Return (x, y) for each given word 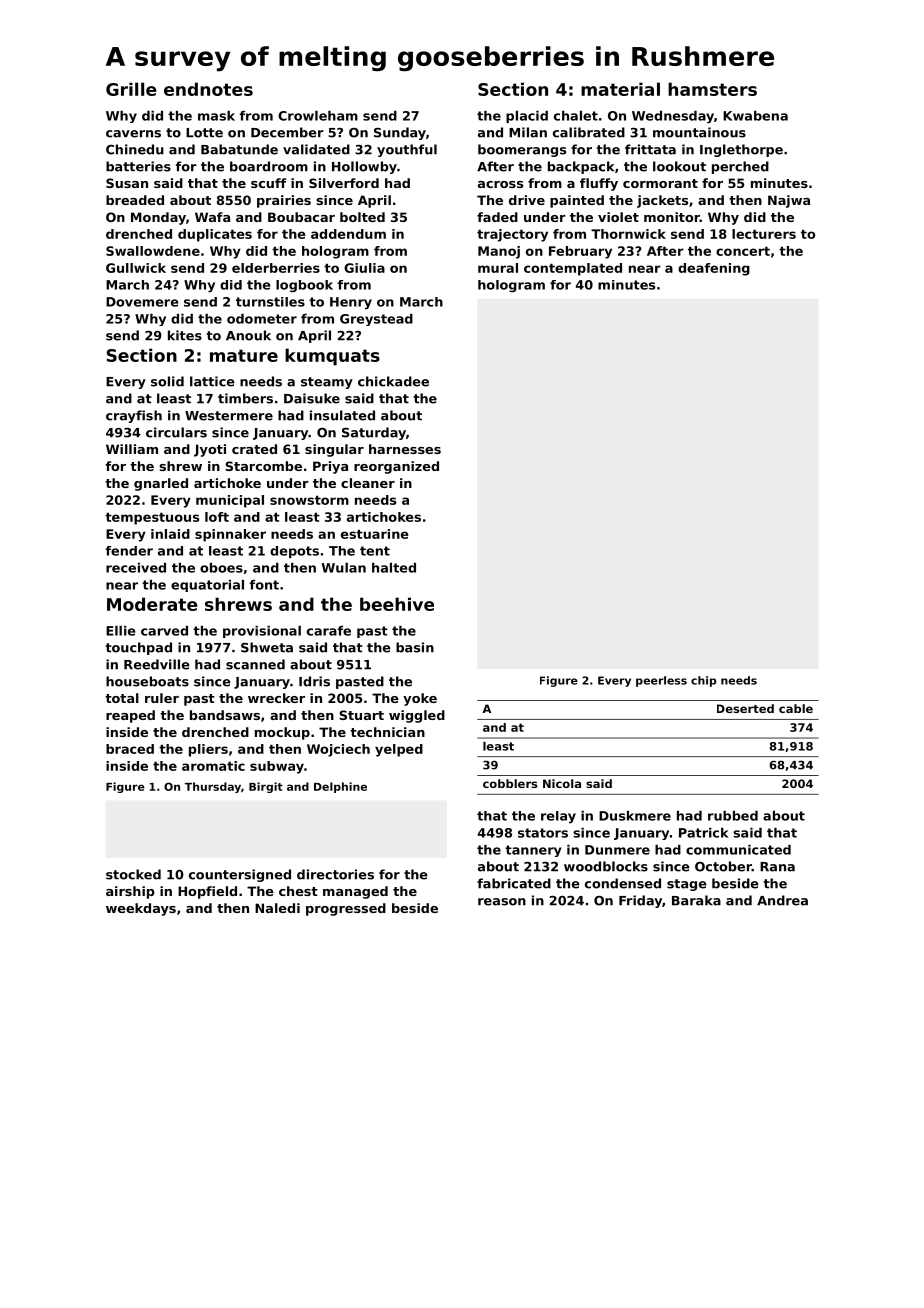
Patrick (704, 833)
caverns (133, 134)
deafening (714, 269)
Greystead (376, 320)
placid (527, 117)
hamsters (712, 89)
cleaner (368, 483)
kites (185, 335)
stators (543, 833)
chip (704, 681)
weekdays (141, 909)
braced (130, 749)
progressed (346, 909)
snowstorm (309, 500)
